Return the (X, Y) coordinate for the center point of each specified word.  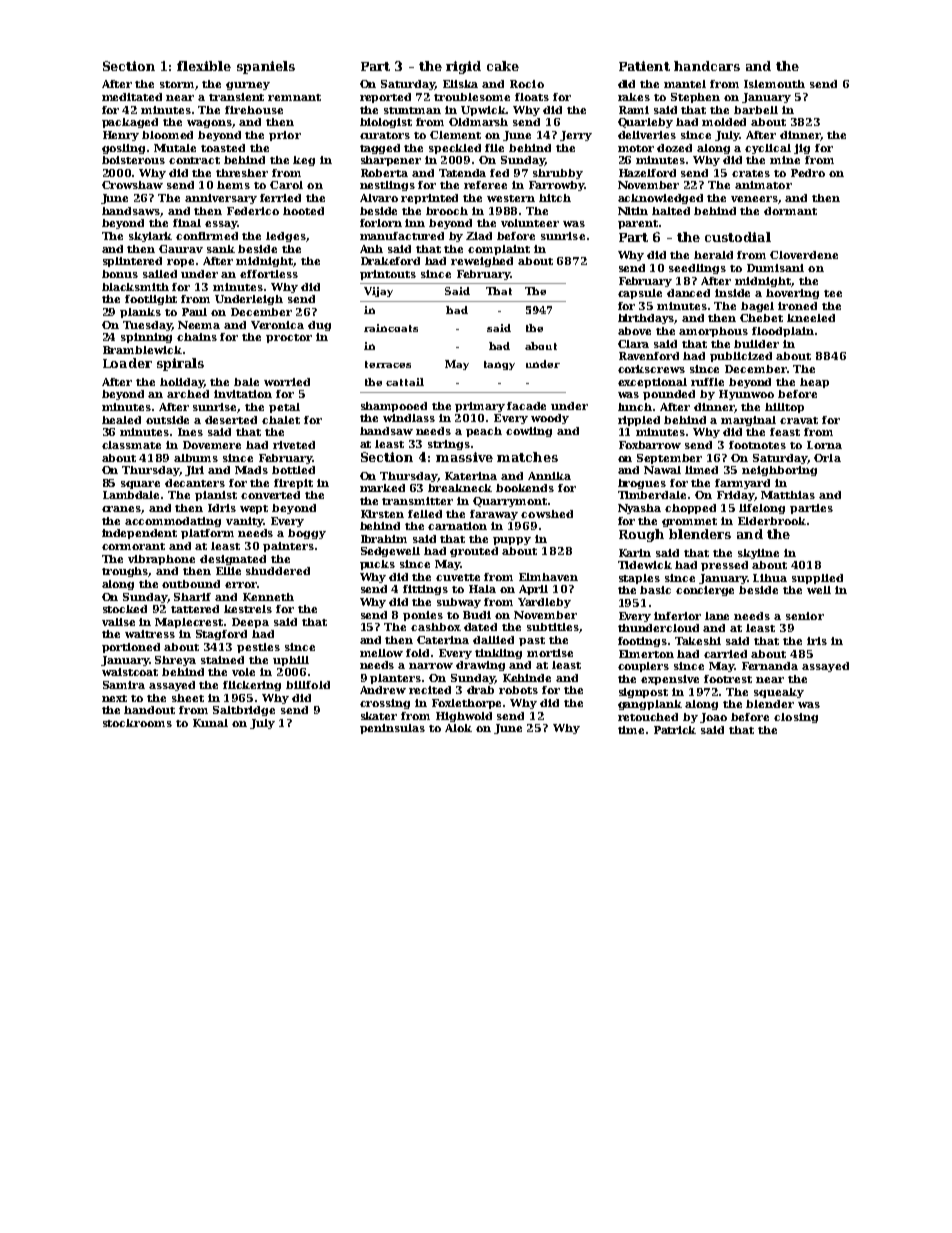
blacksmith (135, 287)
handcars (707, 66)
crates (751, 173)
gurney (248, 86)
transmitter (417, 501)
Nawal (662, 470)
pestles (258, 648)
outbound (191, 584)
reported (385, 98)
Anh (371, 249)
